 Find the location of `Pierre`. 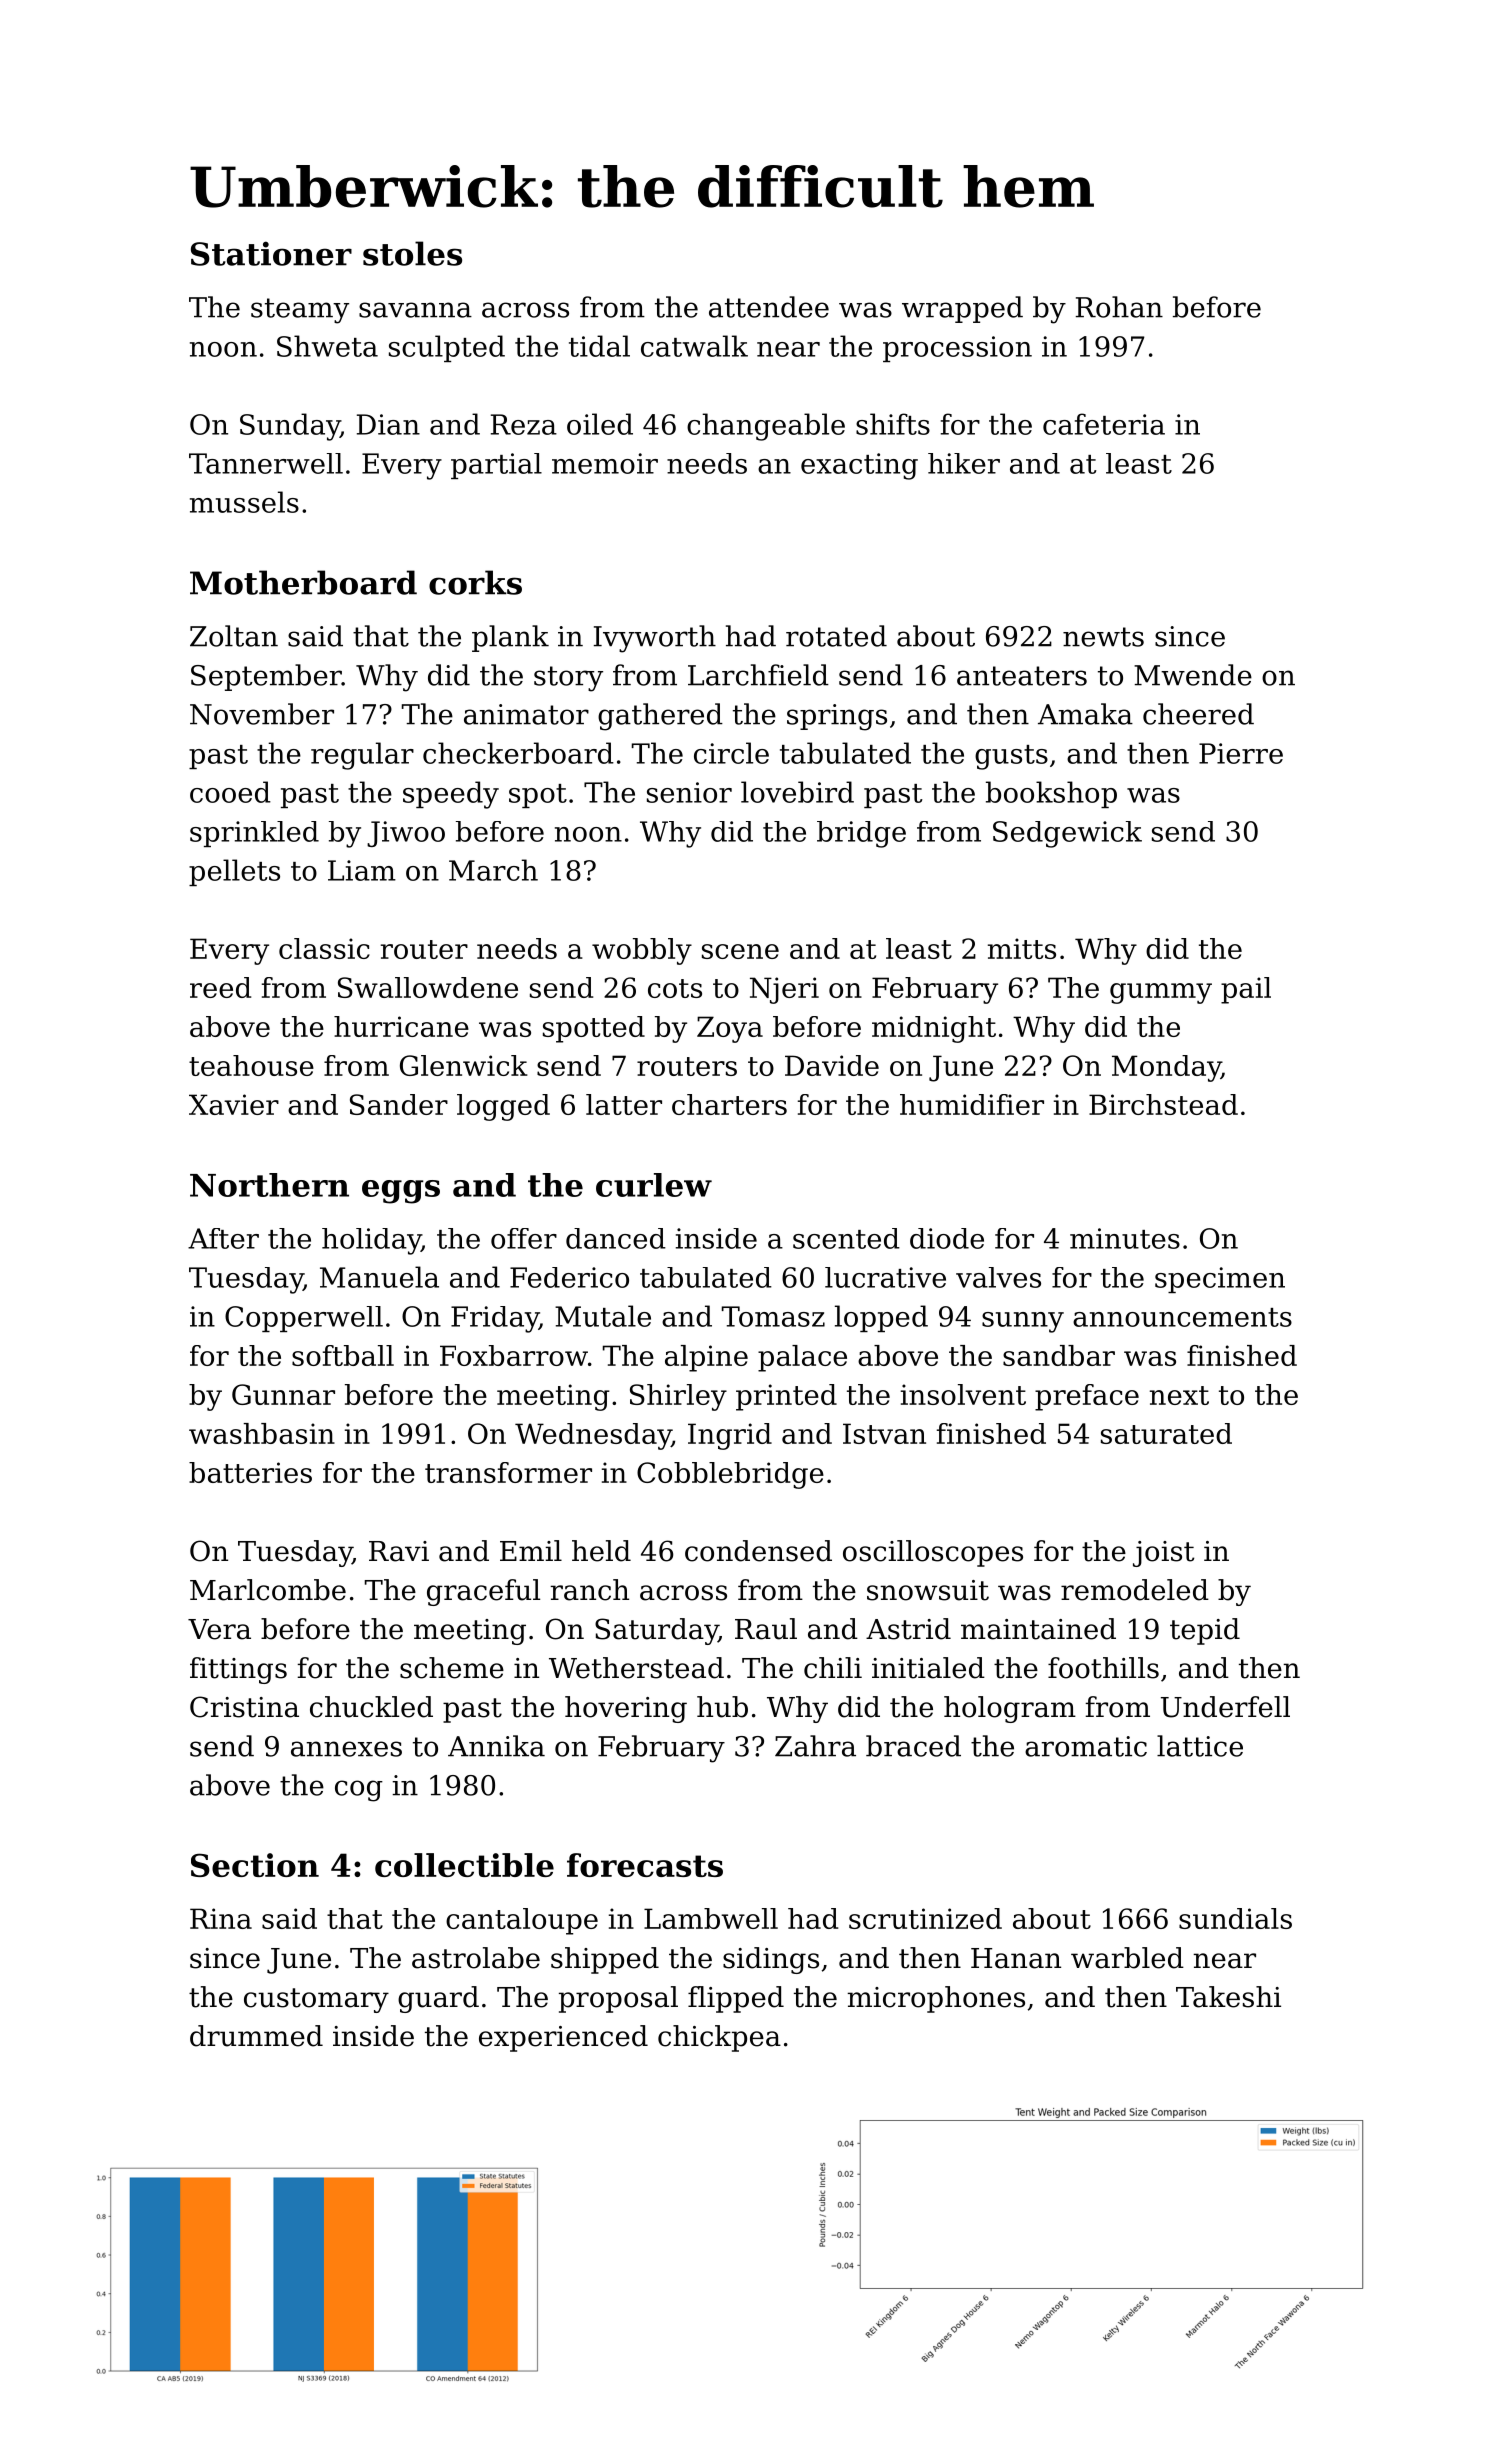

Pierre is located at coordinates (1241, 753).
